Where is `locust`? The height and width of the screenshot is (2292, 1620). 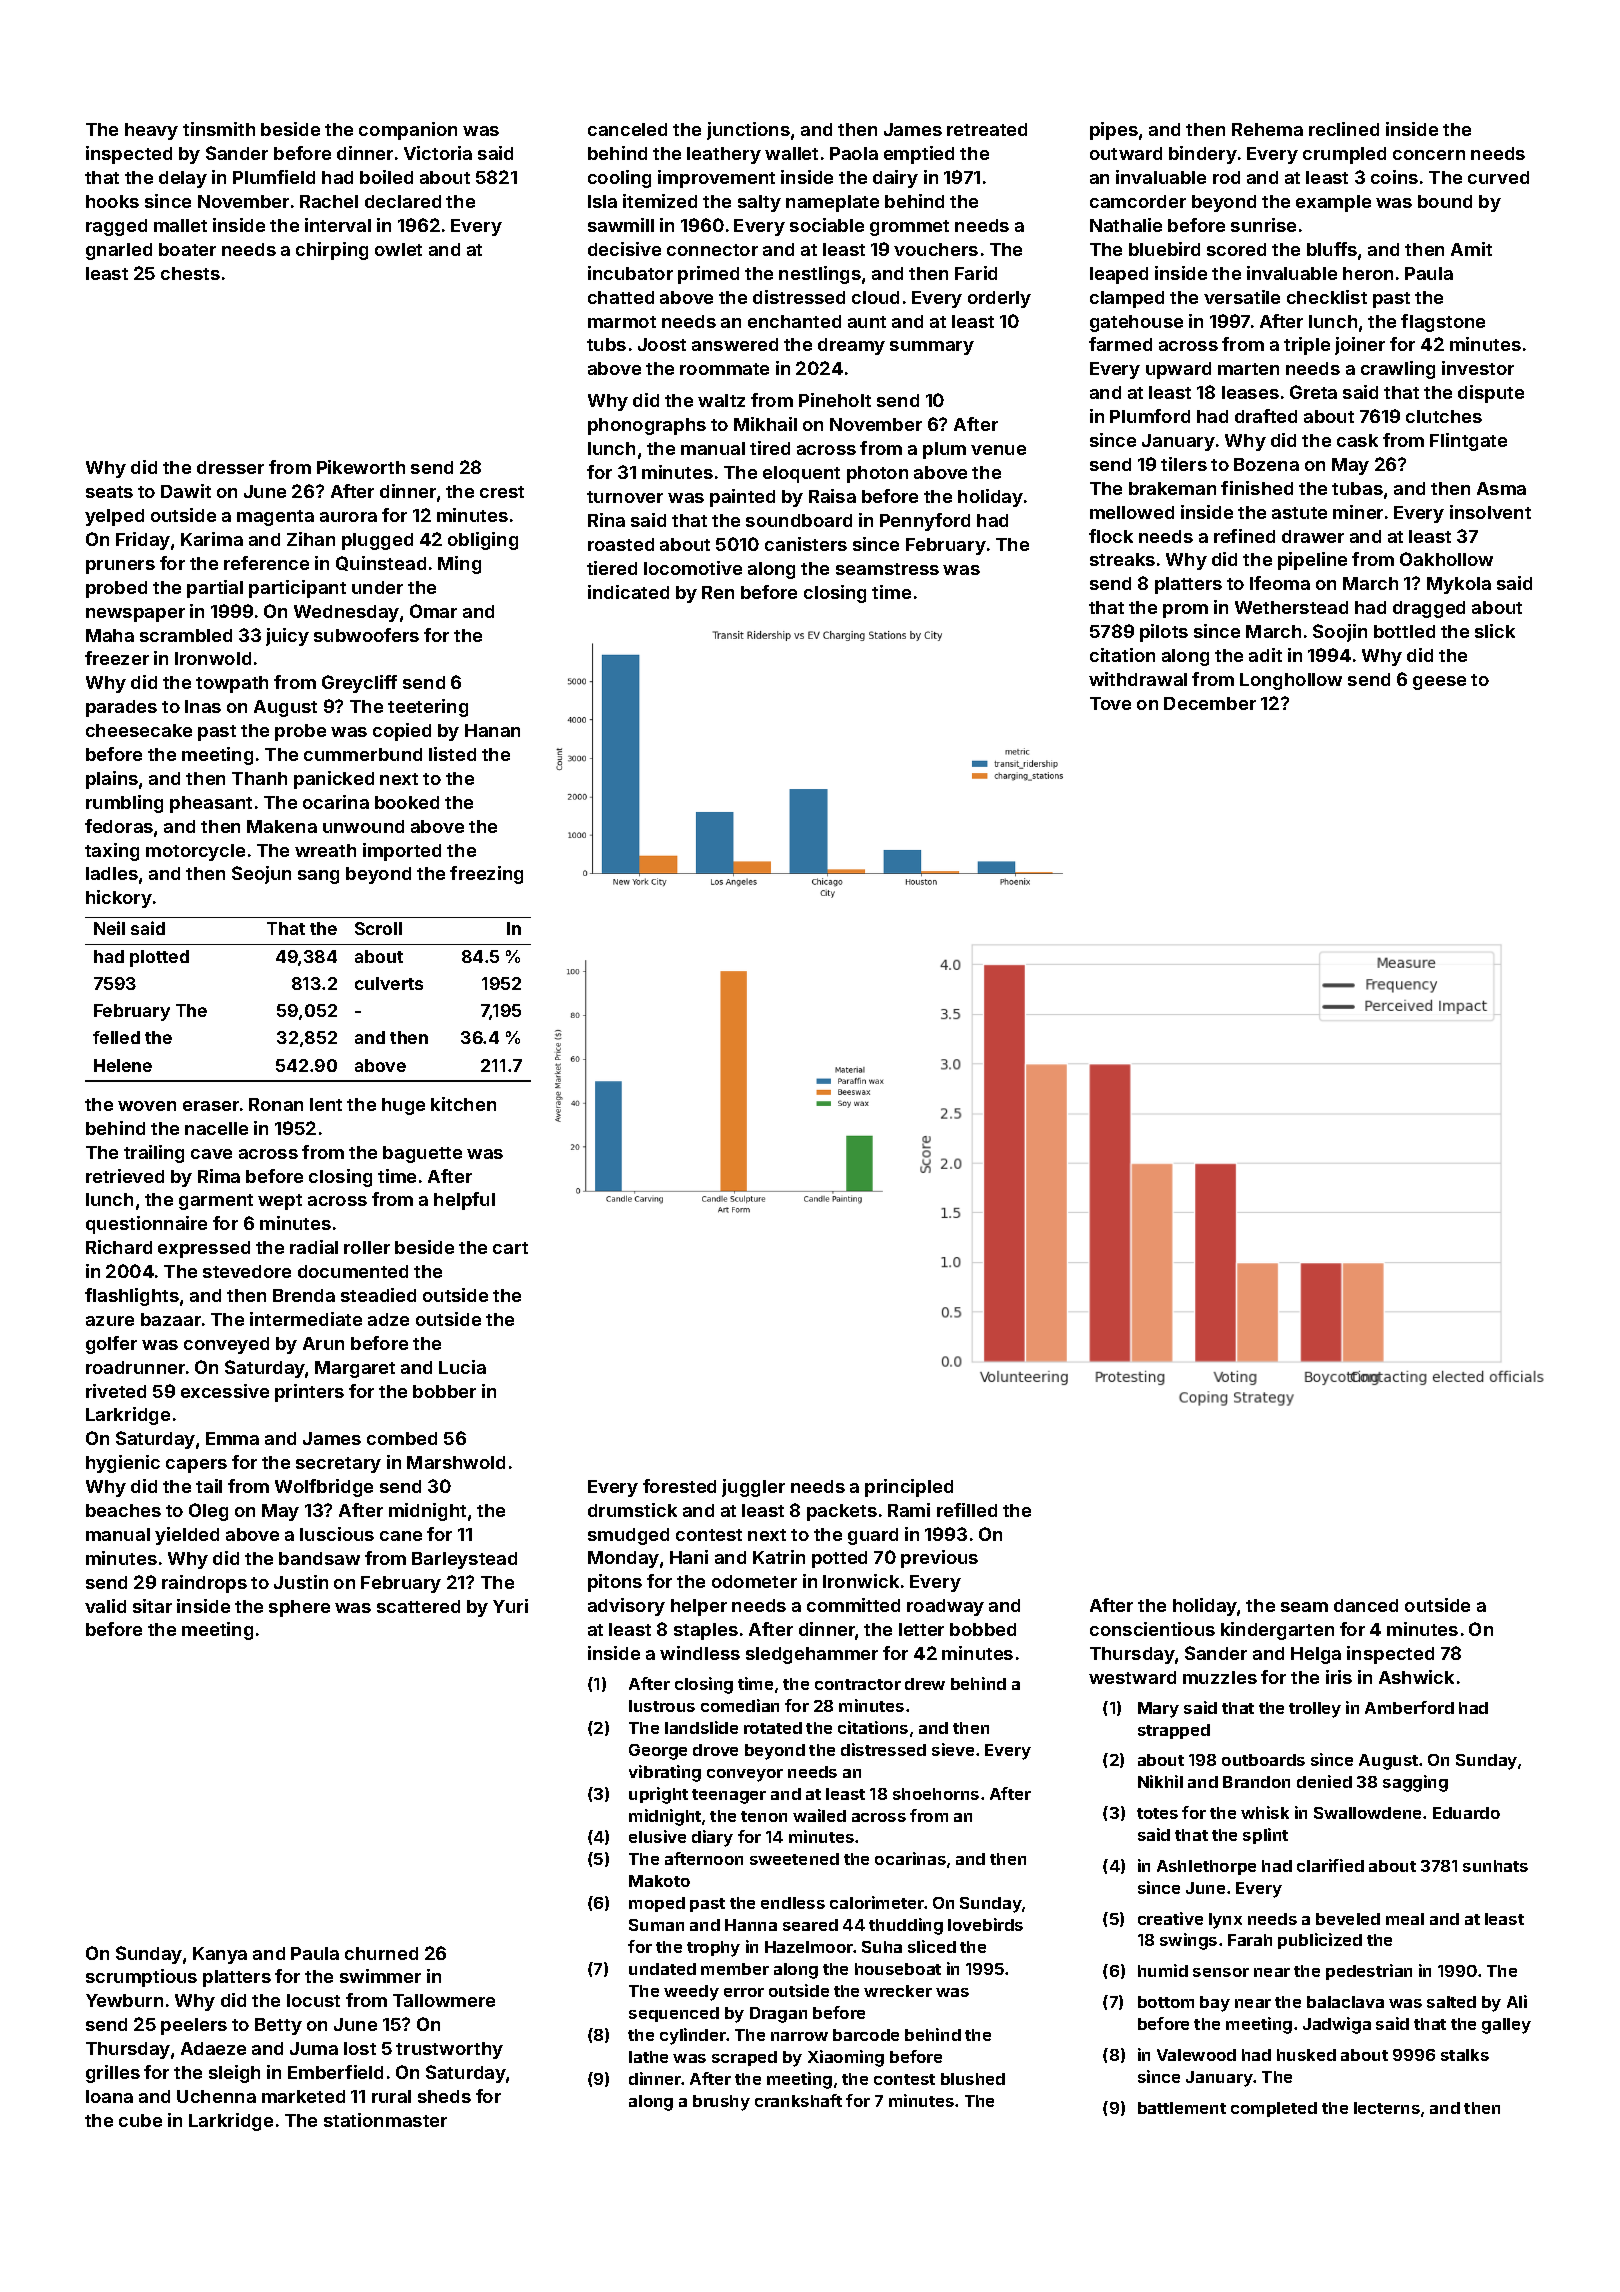
locust is located at coordinates (313, 2000).
